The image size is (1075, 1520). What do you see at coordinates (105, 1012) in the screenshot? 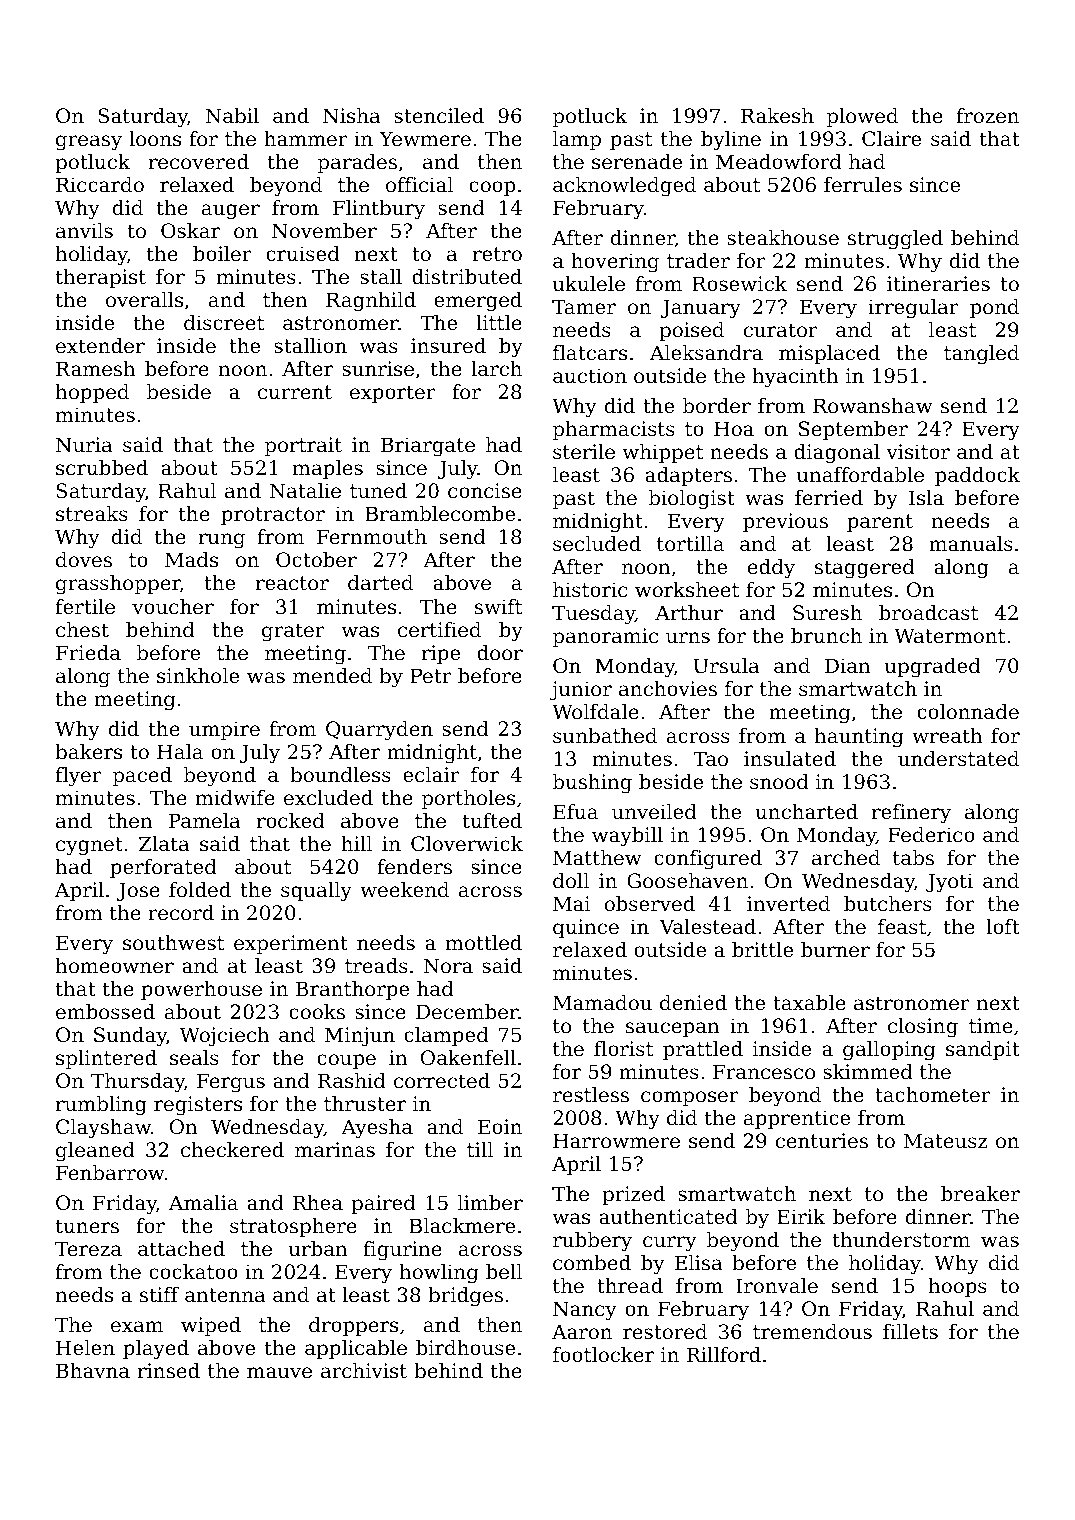
I see `embossed` at bounding box center [105, 1012].
